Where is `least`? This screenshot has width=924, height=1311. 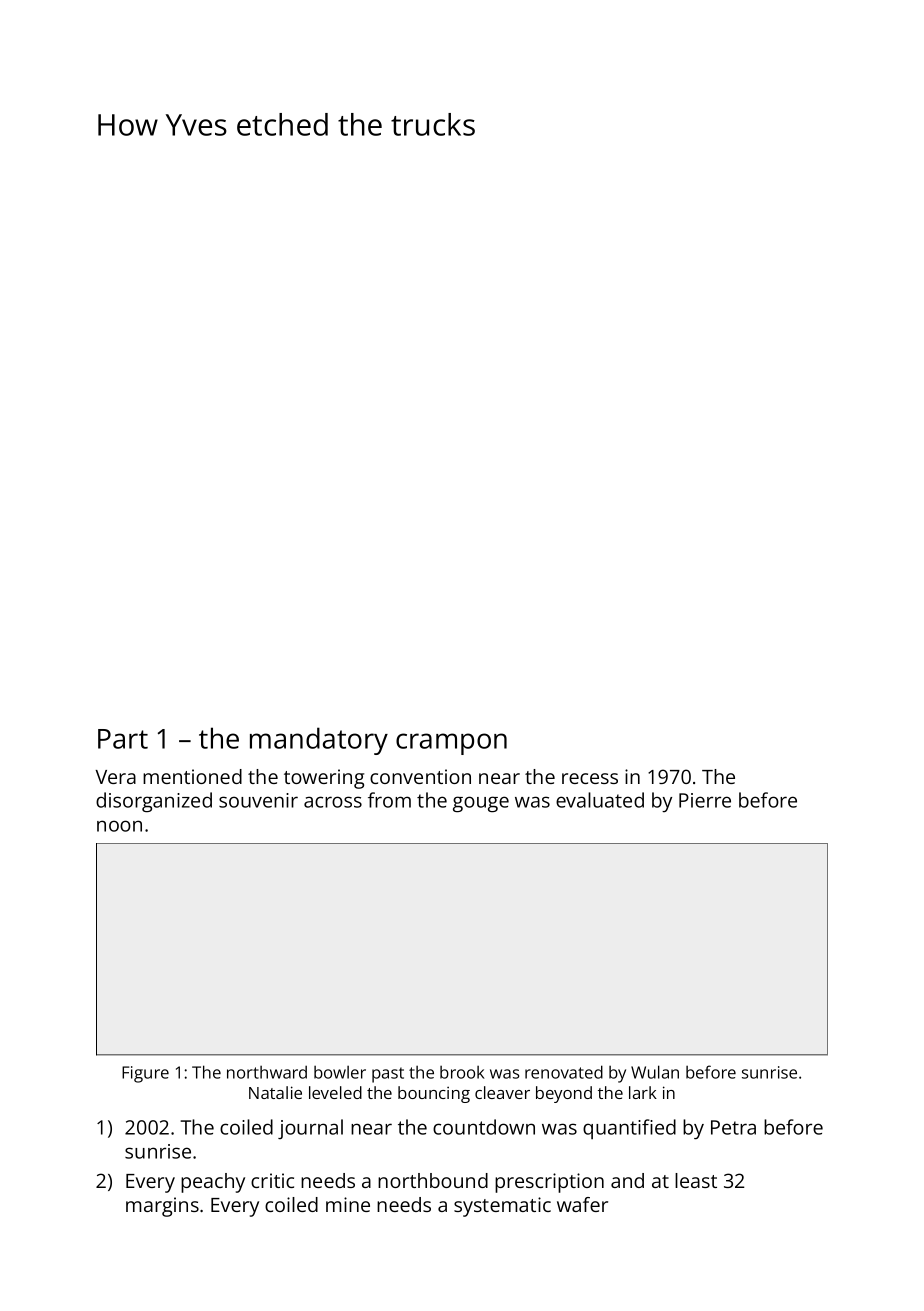 least is located at coordinates (696, 1180).
